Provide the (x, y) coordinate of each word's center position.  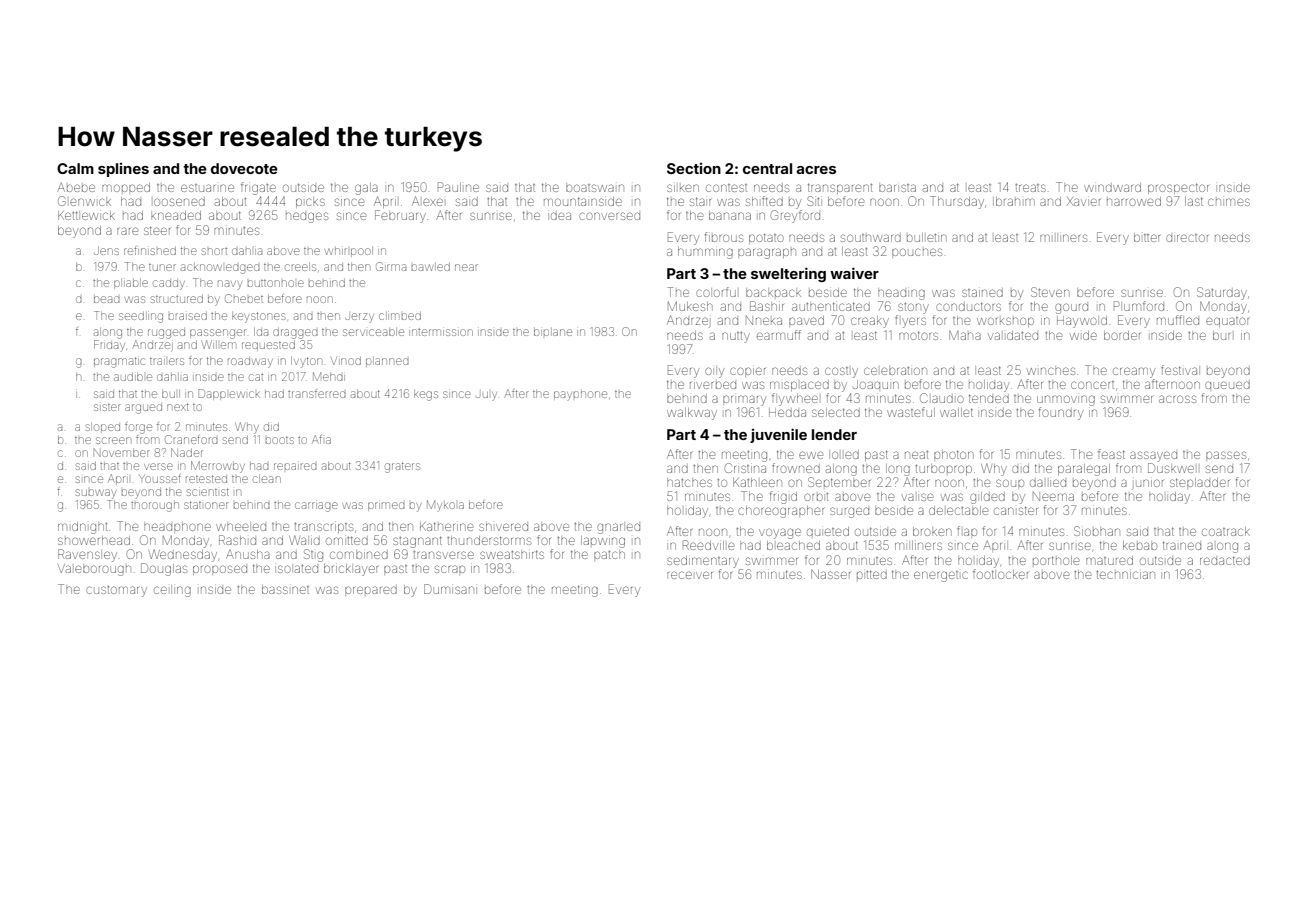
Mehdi (329, 376)
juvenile (778, 435)
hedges (307, 217)
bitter (1147, 237)
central (767, 168)
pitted (872, 574)
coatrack (1226, 531)
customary (116, 591)
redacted (1225, 560)
